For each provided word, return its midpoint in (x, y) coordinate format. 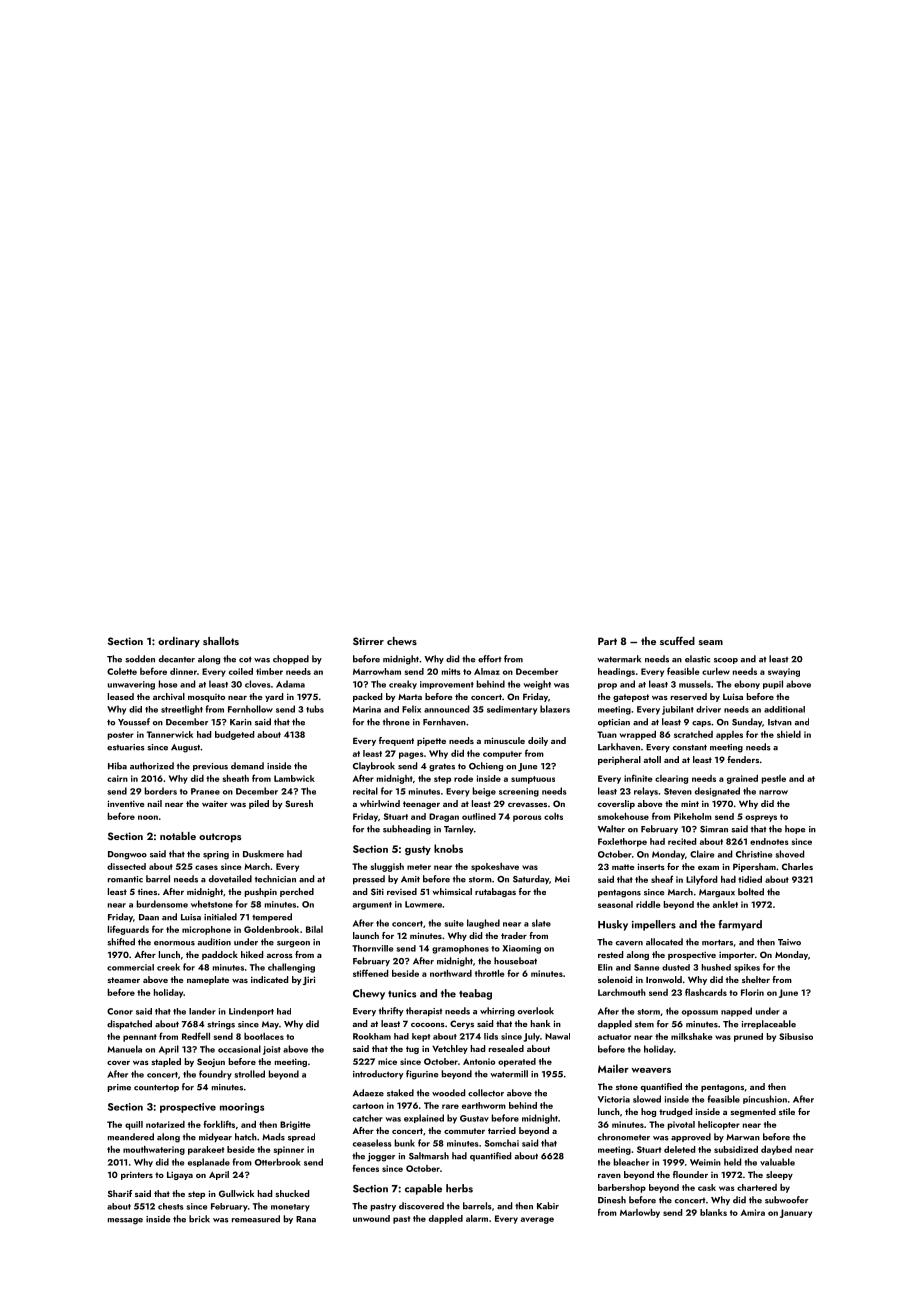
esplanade (209, 1162)
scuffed (677, 640)
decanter (177, 659)
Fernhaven (444, 722)
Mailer (613, 1068)
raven (609, 1176)
